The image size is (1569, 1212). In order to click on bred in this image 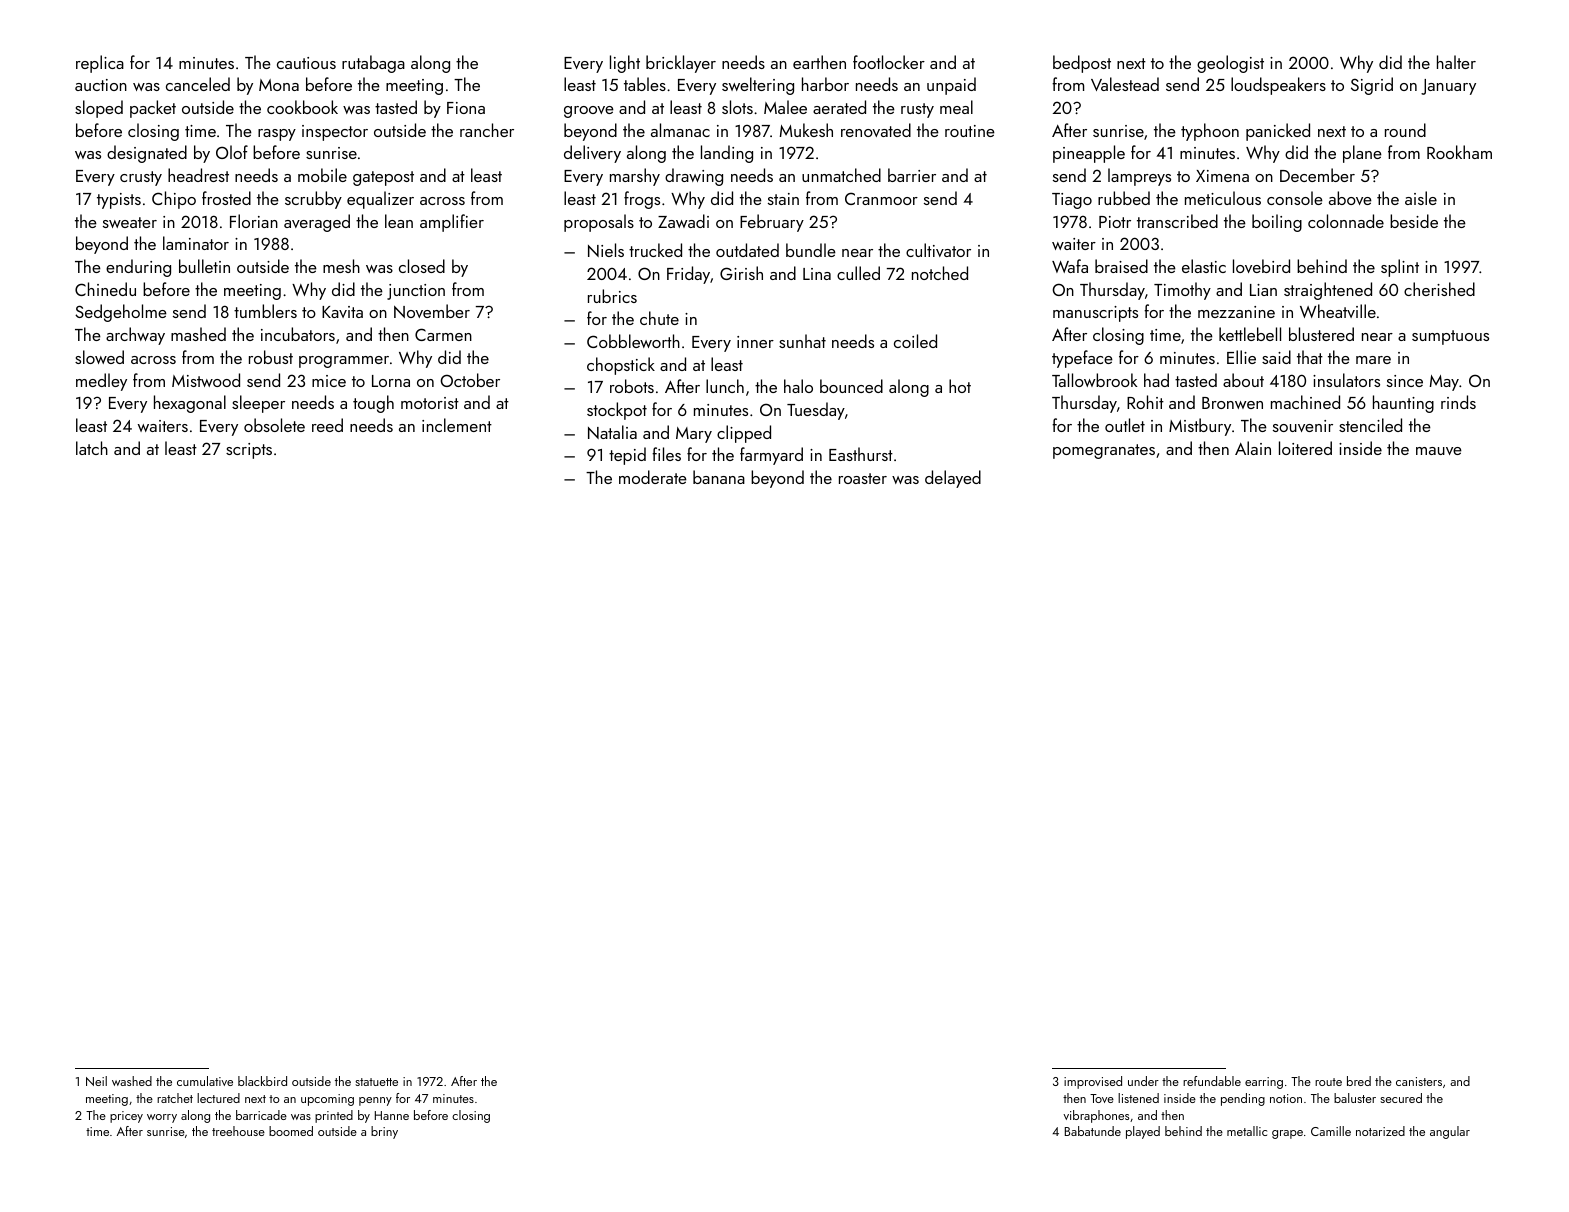, I will do `click(1359, 1081)`.
